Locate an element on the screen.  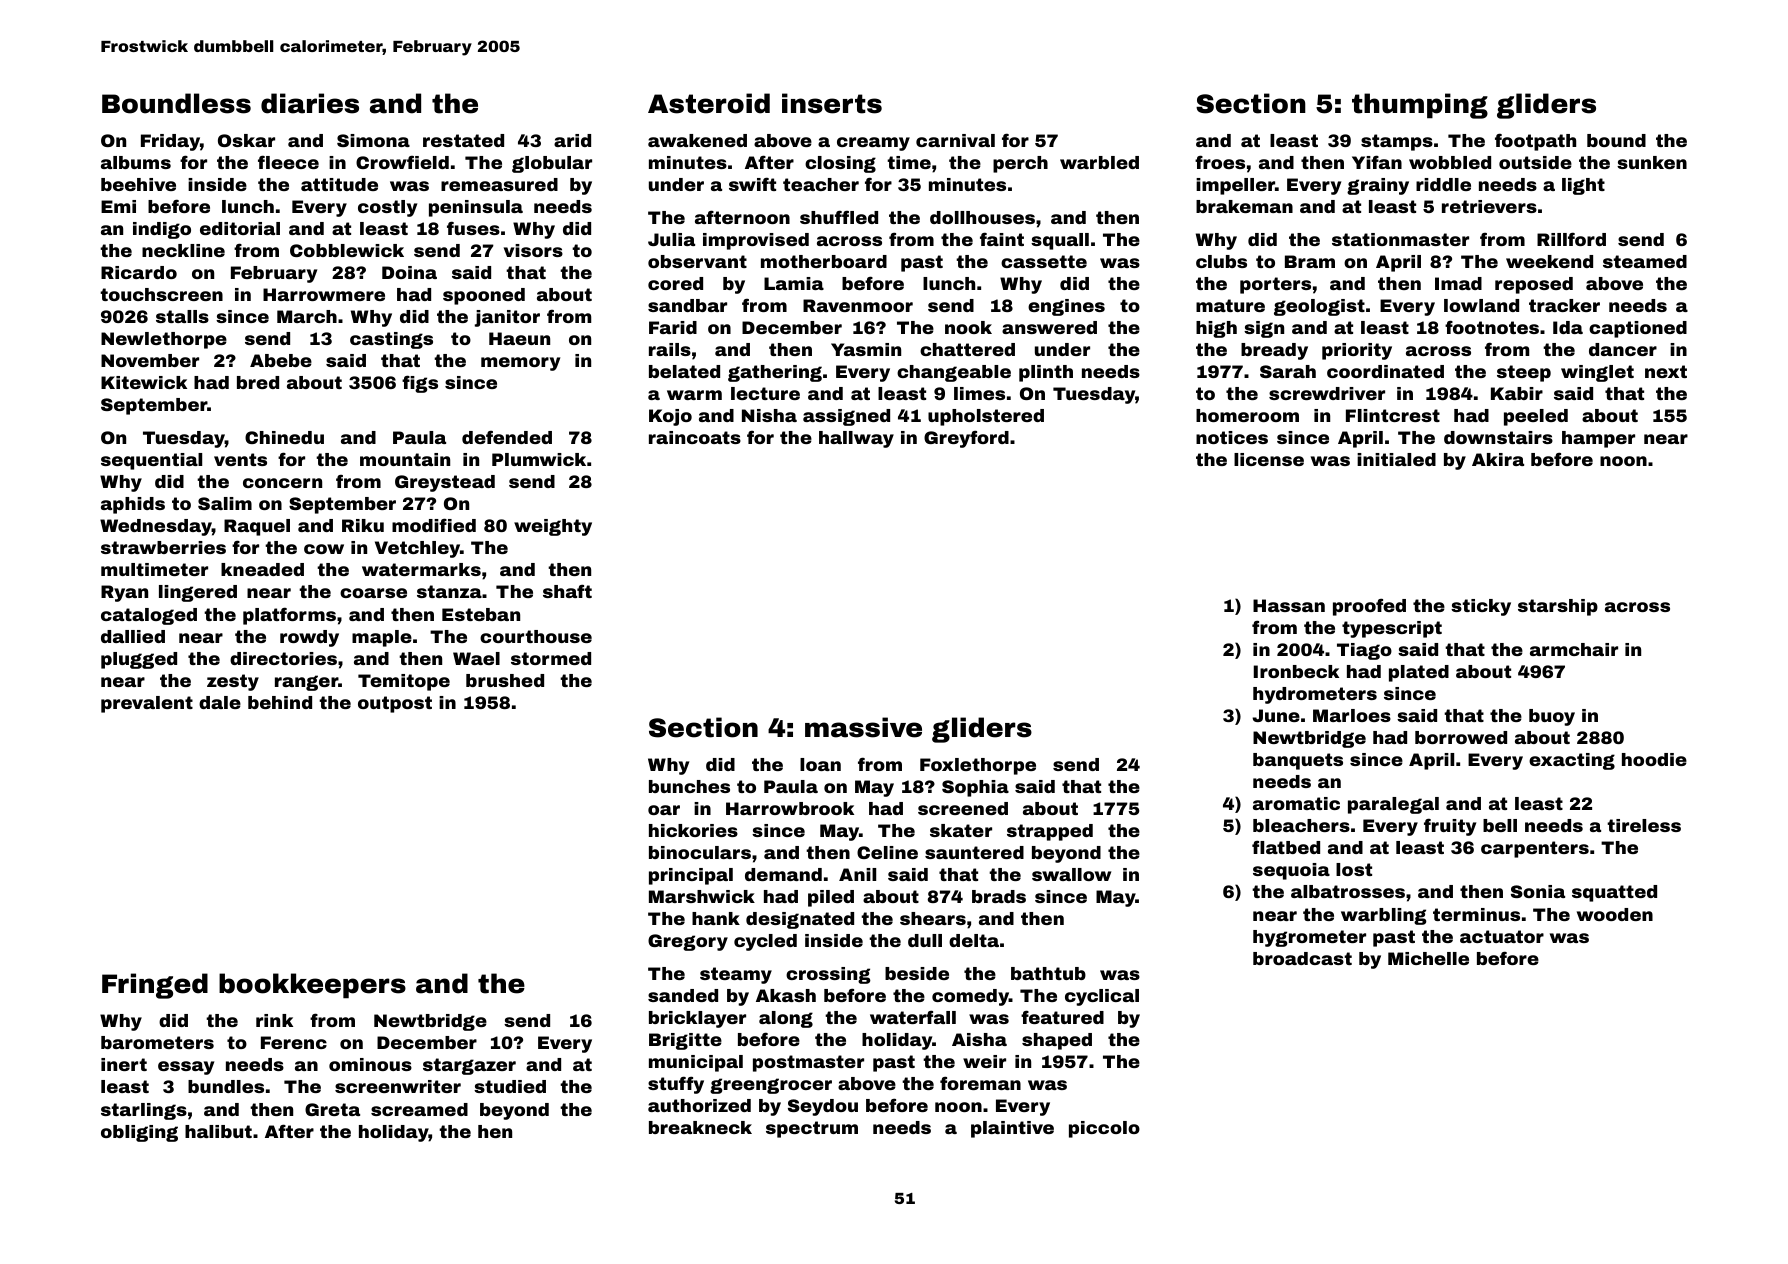
inserts is located at coordinates (832, 103).
